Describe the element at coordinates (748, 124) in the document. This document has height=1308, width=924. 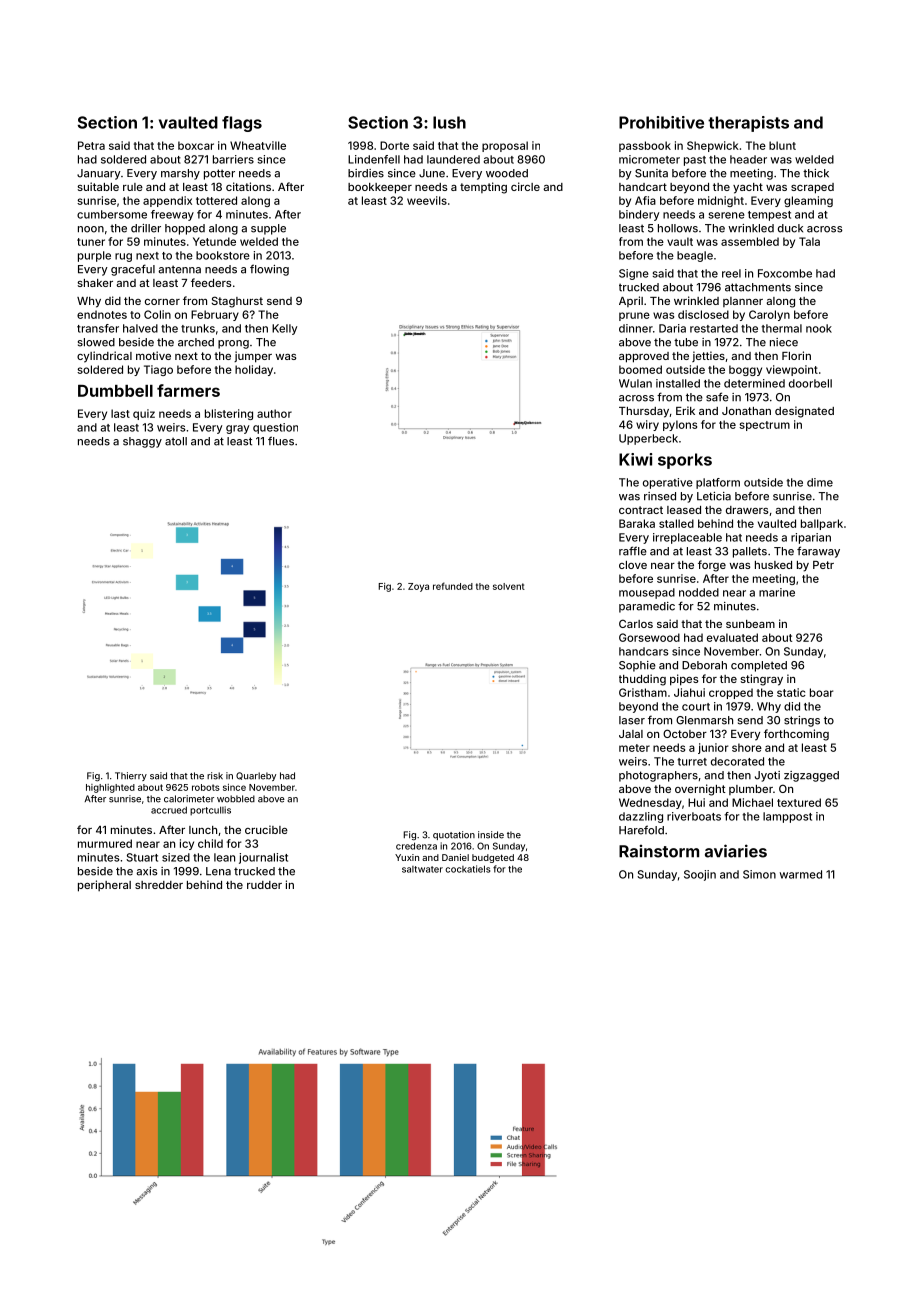
I see `therapists` at that location.
